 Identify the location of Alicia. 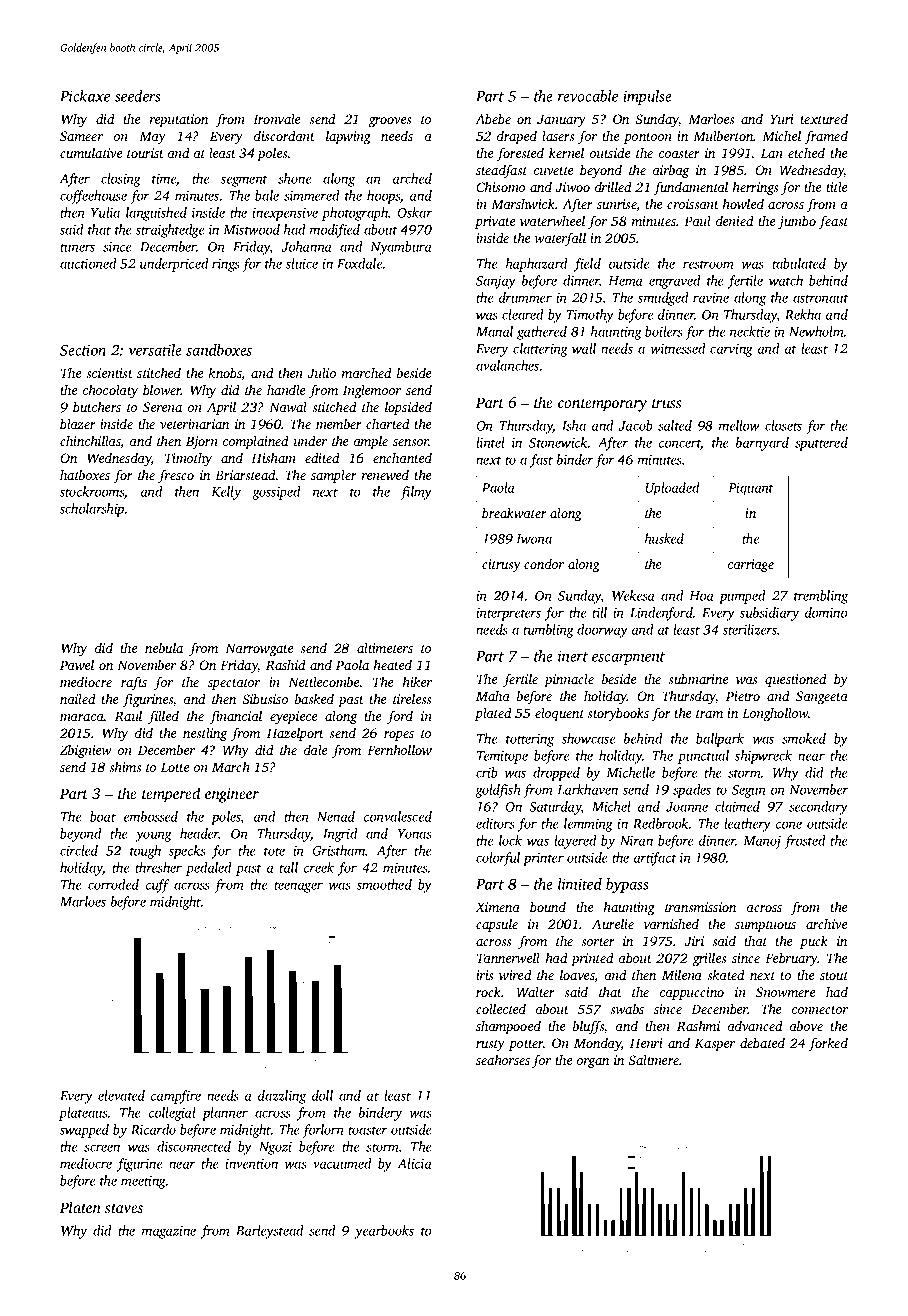
(414, 1163).
